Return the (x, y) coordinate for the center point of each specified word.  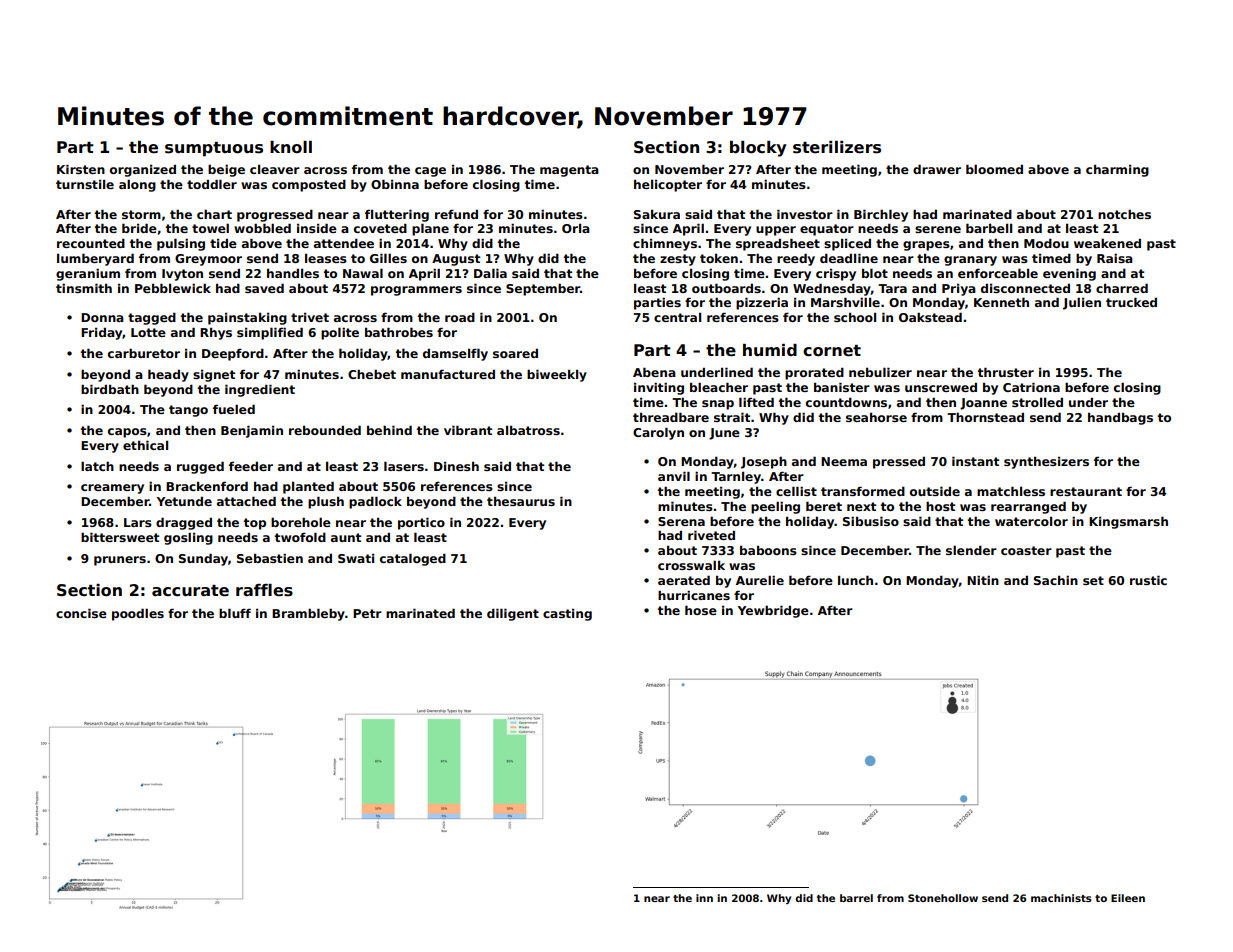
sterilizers (837, 147)
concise (81, 613)
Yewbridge (773, 611)
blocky (758, 149)
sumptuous (214, 149)
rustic (1148, 580)
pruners (120, 561)
